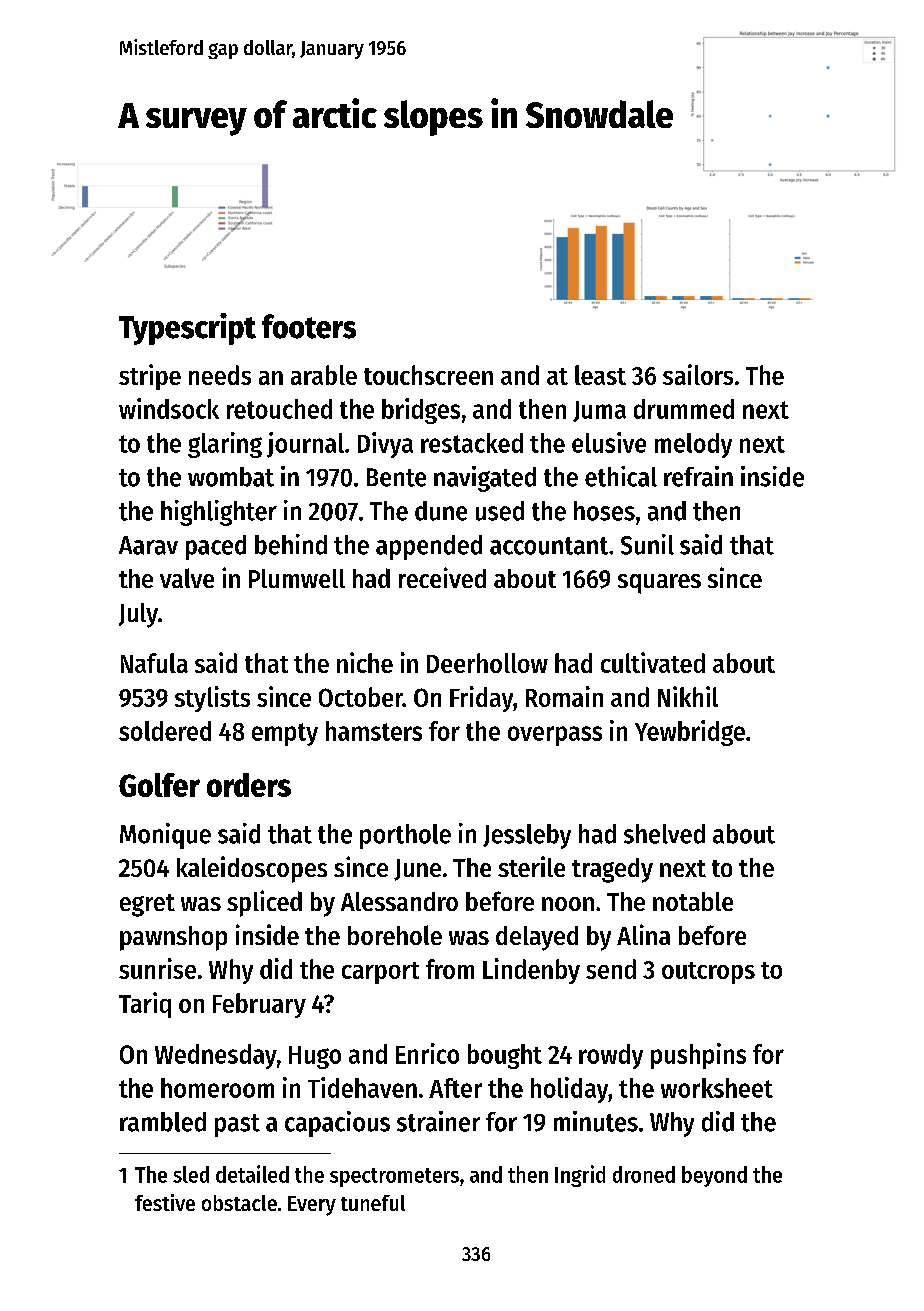  What do you see at coordinates (600, 375) in the page?
I see `least` at bounding box center [600, 375].
